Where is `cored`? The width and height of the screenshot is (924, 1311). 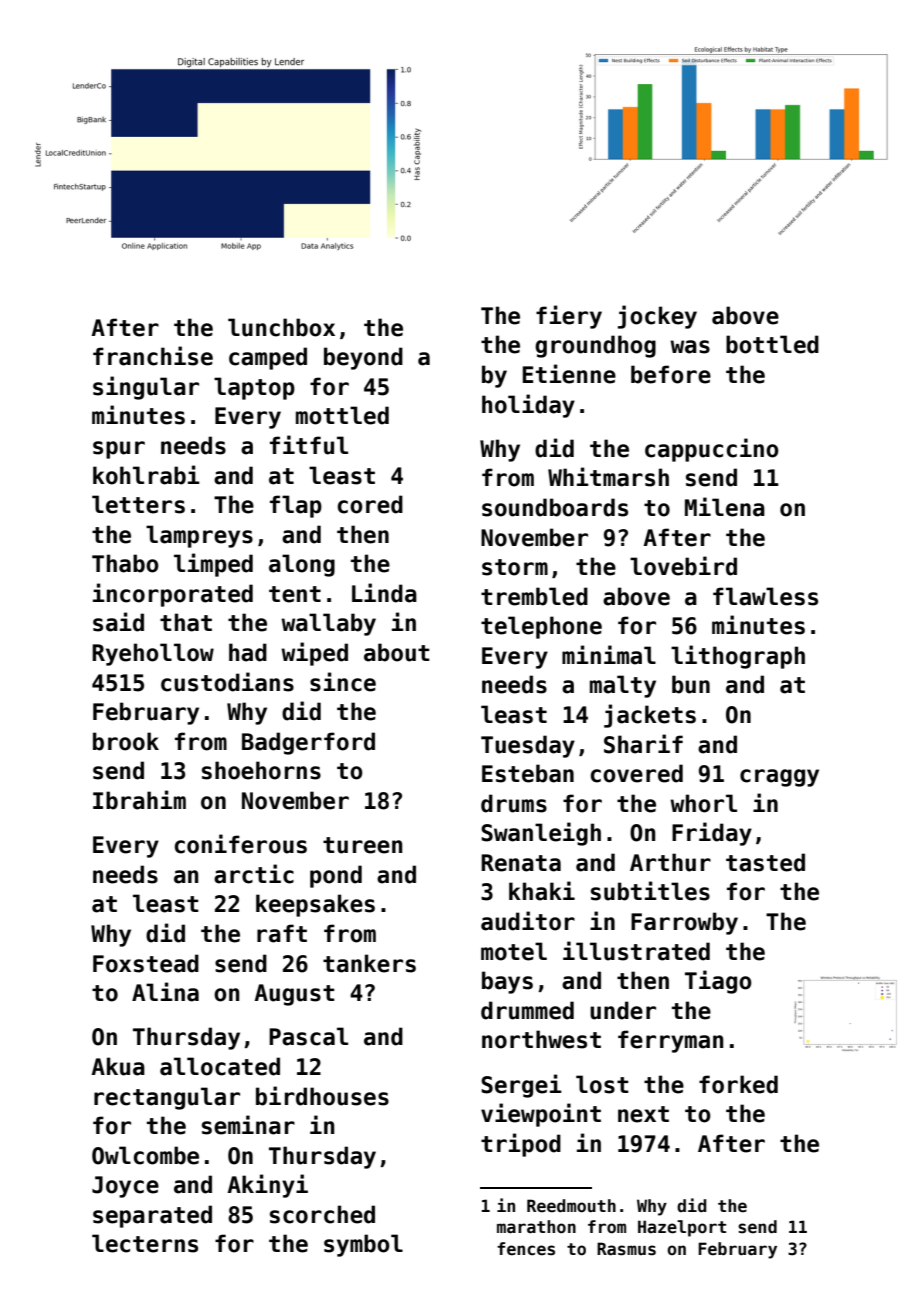
cored is located at coordinates (370, 504).
